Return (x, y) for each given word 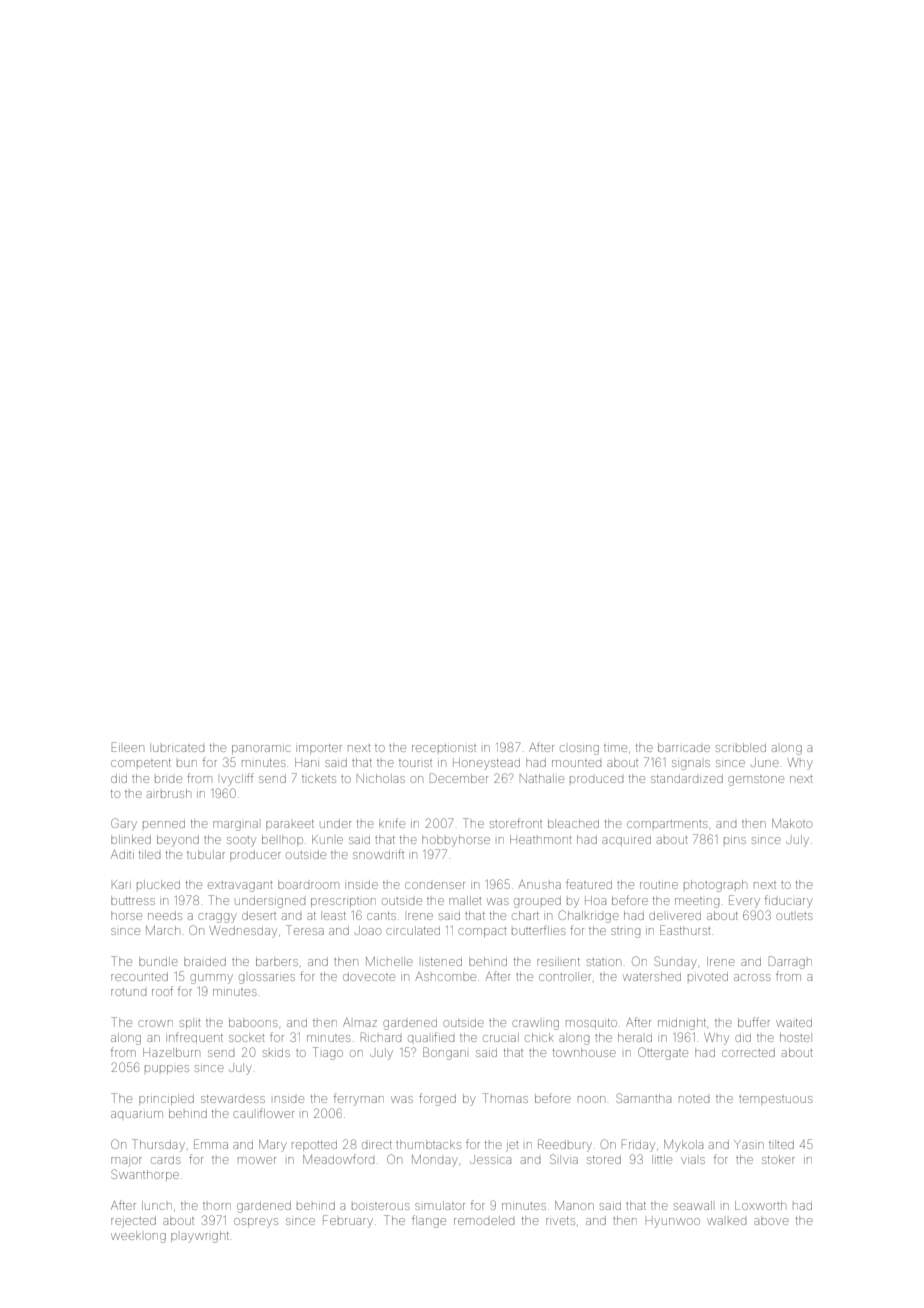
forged (437, 1099)
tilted (781, 1144)
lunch (157, 1205)
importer (319, 749)
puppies (167, 1069)
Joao (368, 930)
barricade (684, 747)
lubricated (177, 747)
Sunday (675, 962)
